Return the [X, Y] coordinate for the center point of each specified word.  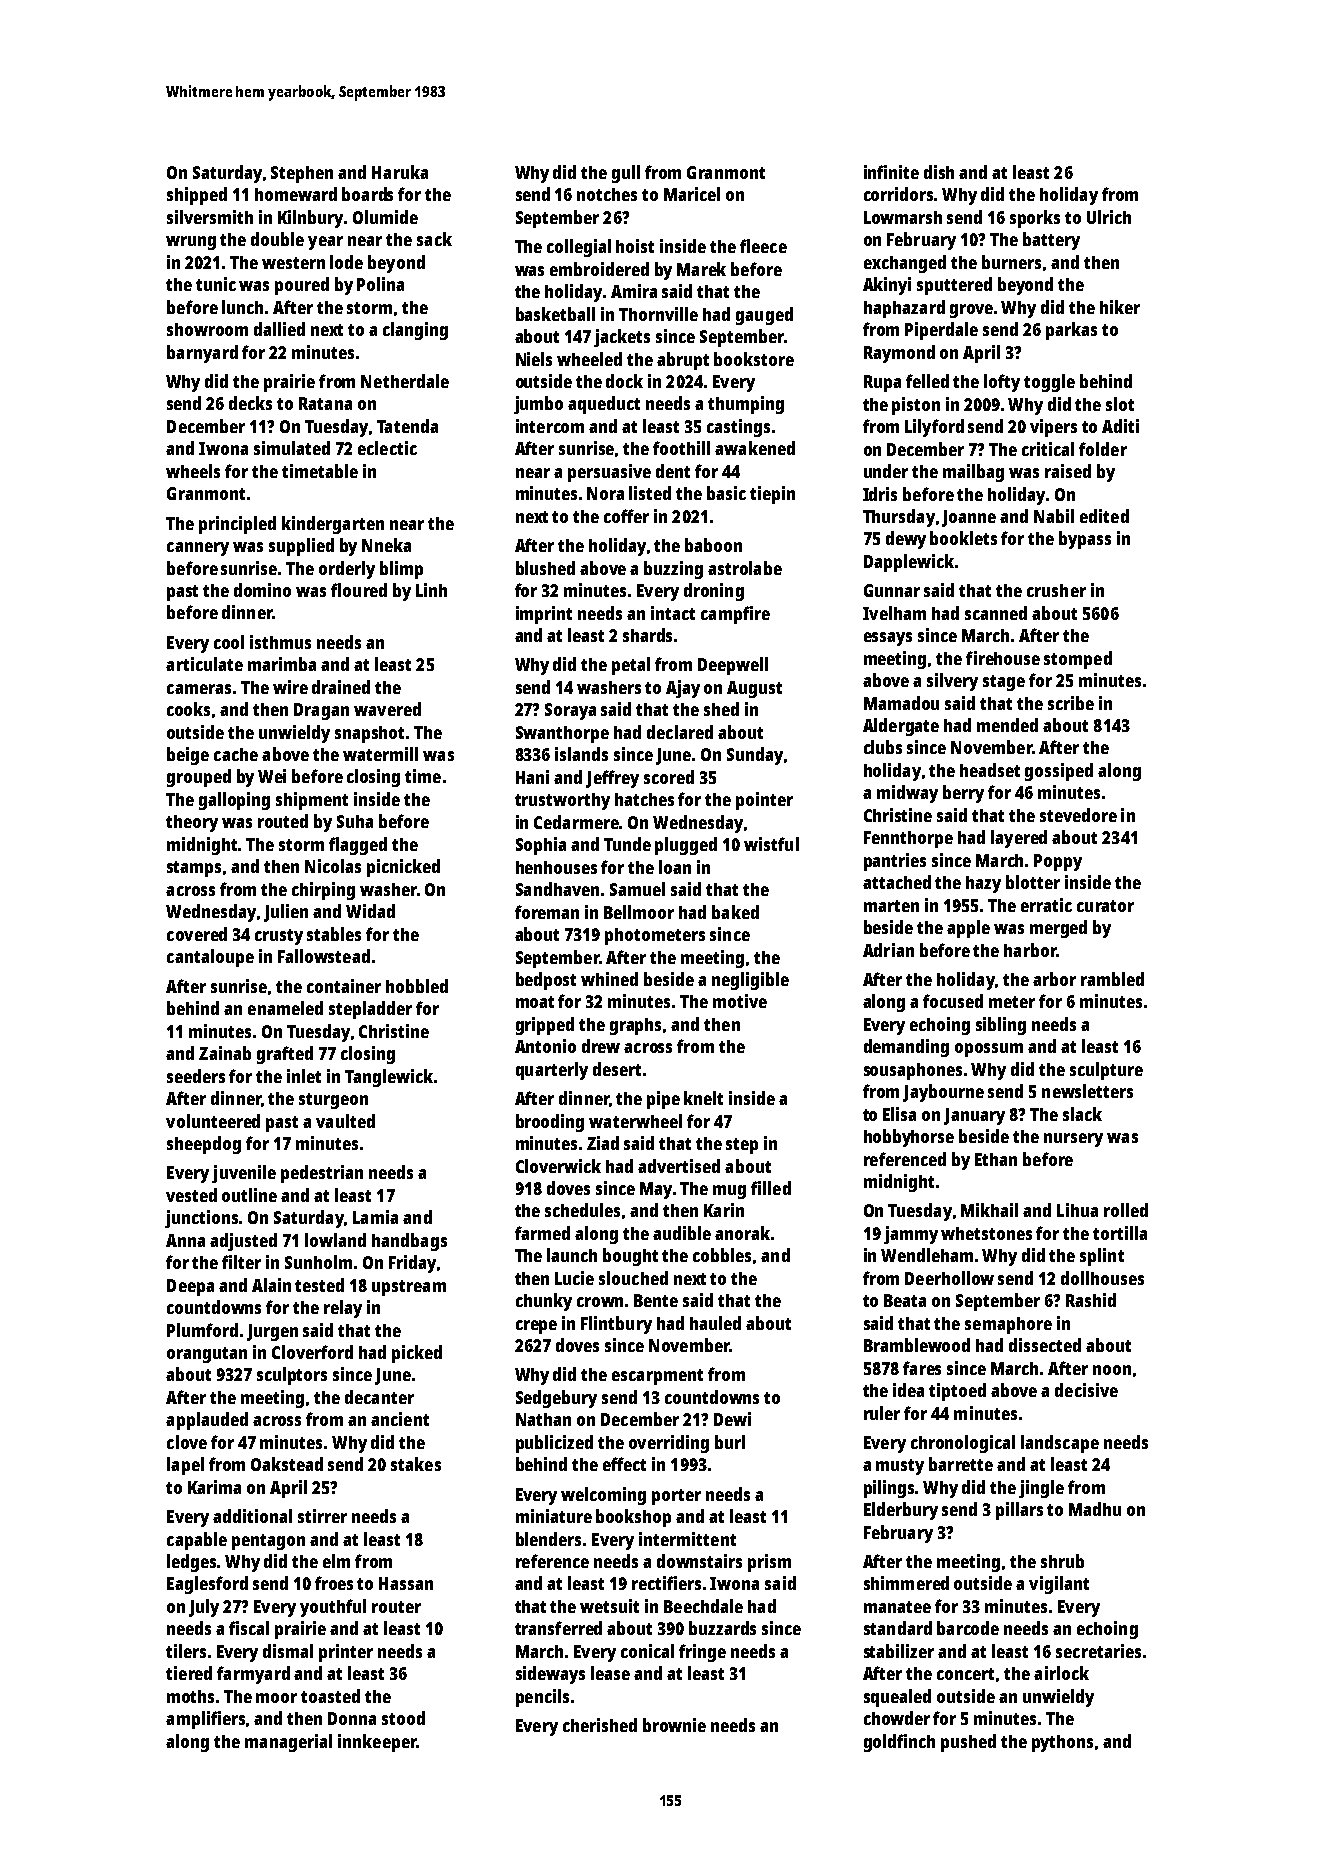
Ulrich [1109, 217]
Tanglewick [389, 1078]
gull [626, 174]
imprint [544, 615]
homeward [296, 194]
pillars [1019, 1511]
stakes [416, 1464]
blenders [548, 1539]
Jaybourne [943, 1093]
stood [403, 1718]
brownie [674, 1725]
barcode [968, 1628]
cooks [188, 709]
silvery [952, 682]
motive [740, 1001]
